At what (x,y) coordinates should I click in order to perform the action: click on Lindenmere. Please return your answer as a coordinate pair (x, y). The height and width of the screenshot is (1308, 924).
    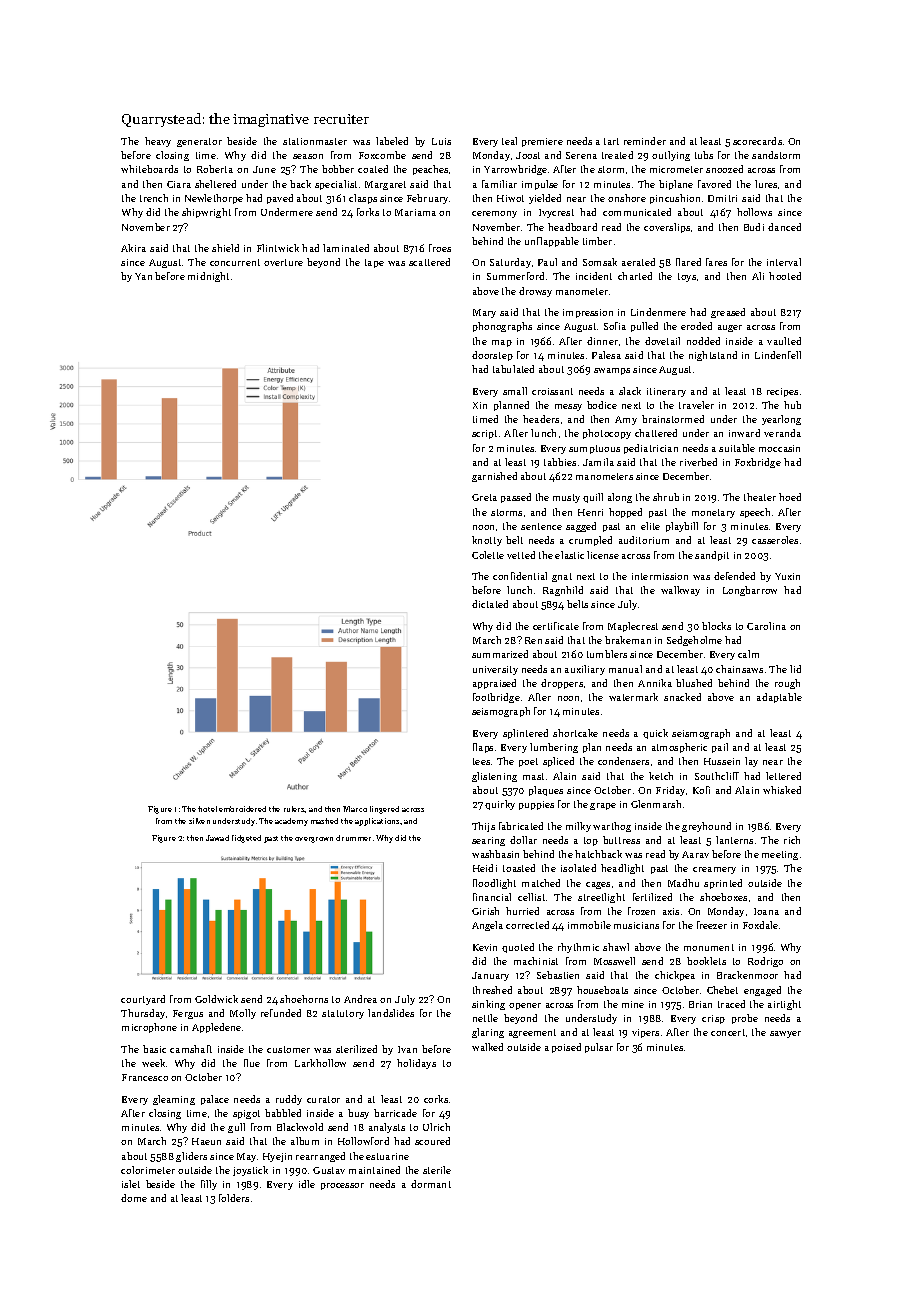
    Looking at the image, I should click on (658, 312).
